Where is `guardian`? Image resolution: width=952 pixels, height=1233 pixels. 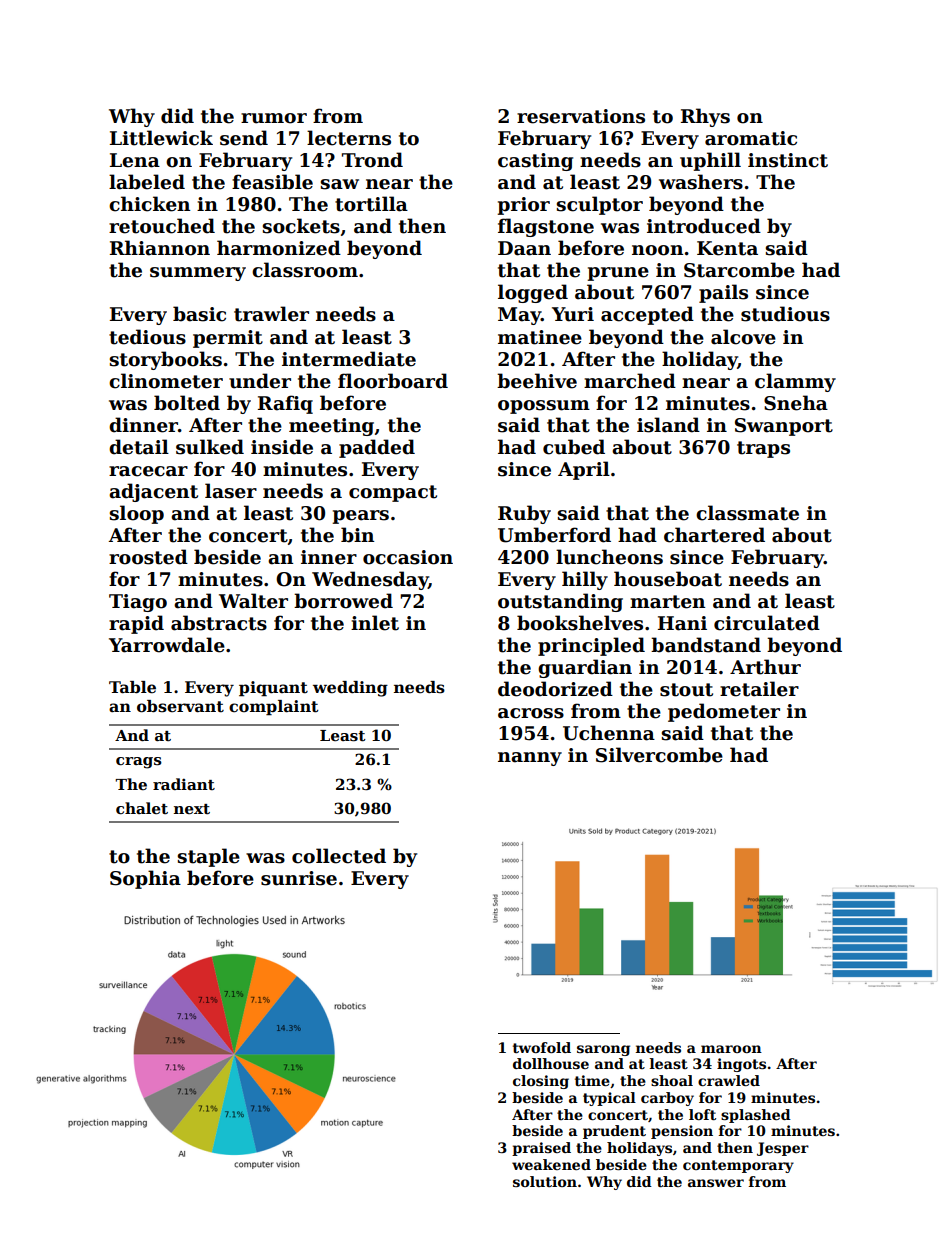
guardian is located at coordinates (585, 668).
